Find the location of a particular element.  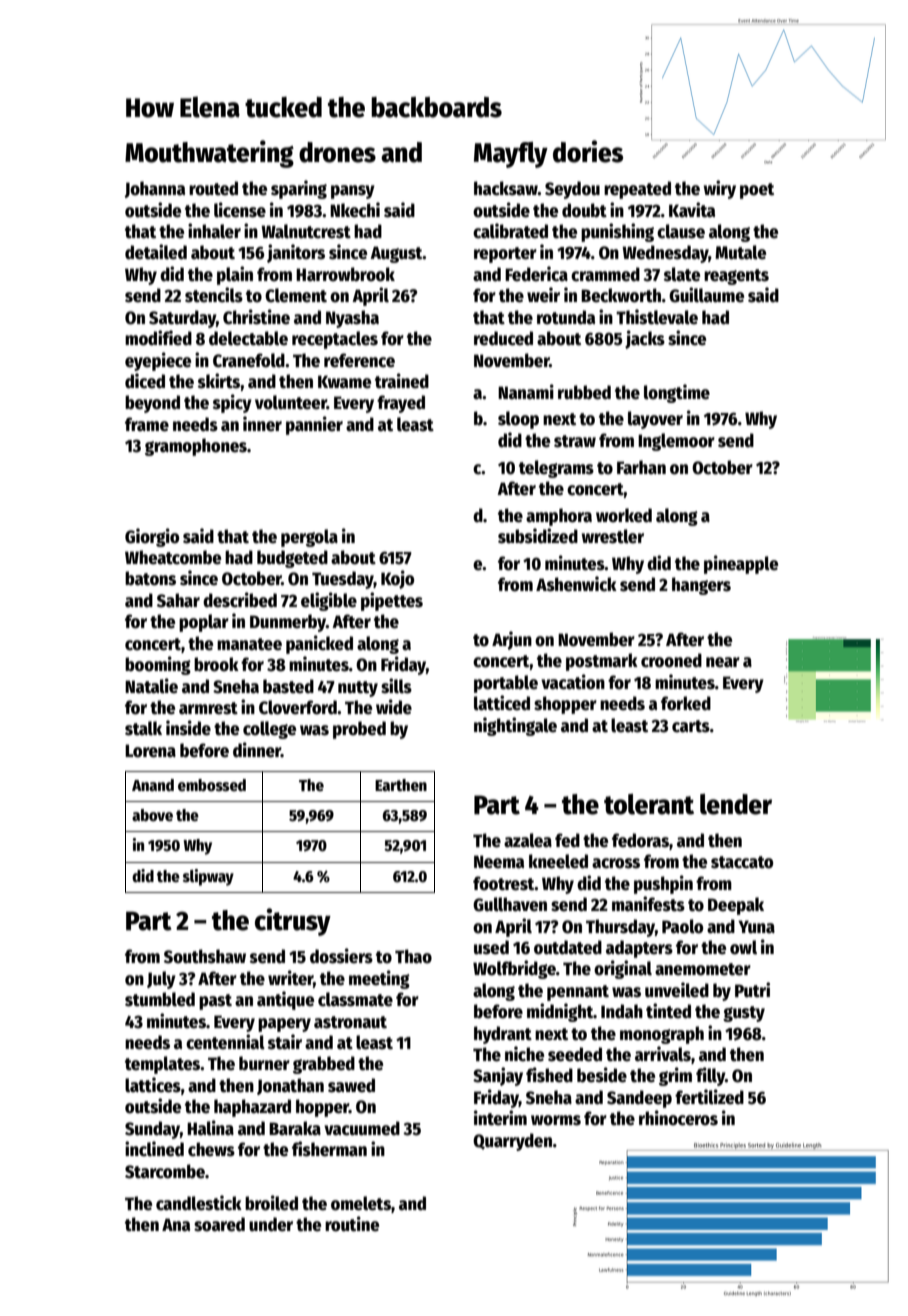

grim is located at coordinates (675, 1076).
